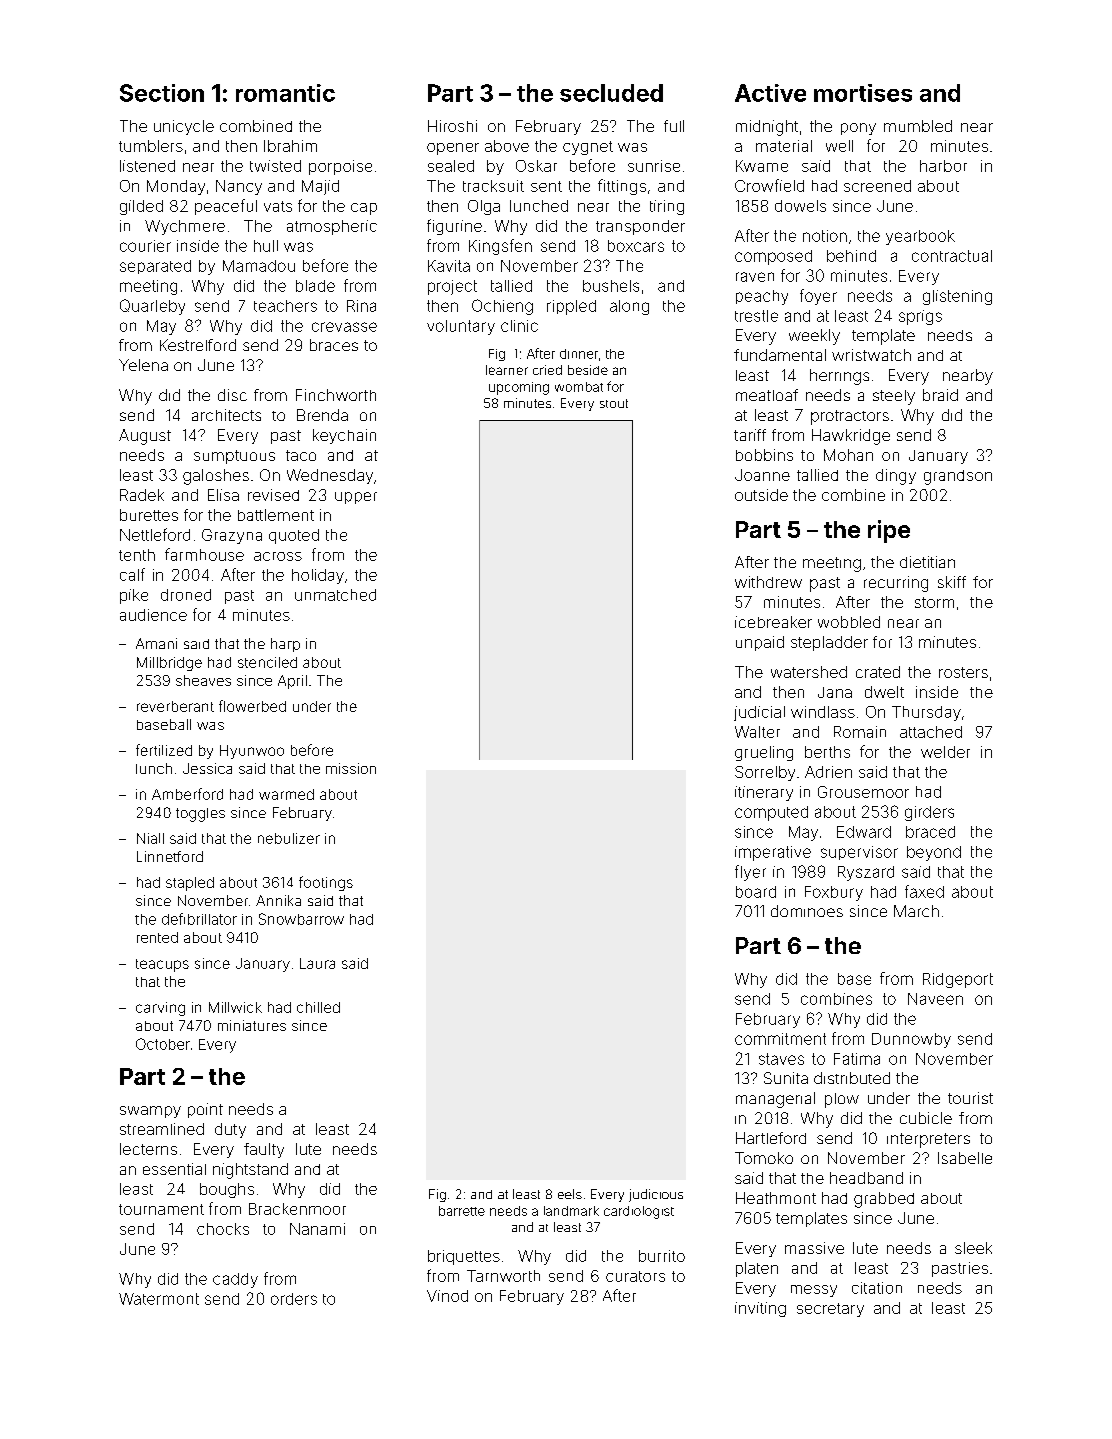 The height and width of the screenshot is (1439, 1112). Describe the element at coordinates (963, 672) in the screenshot. I see `rosters` at that location.
